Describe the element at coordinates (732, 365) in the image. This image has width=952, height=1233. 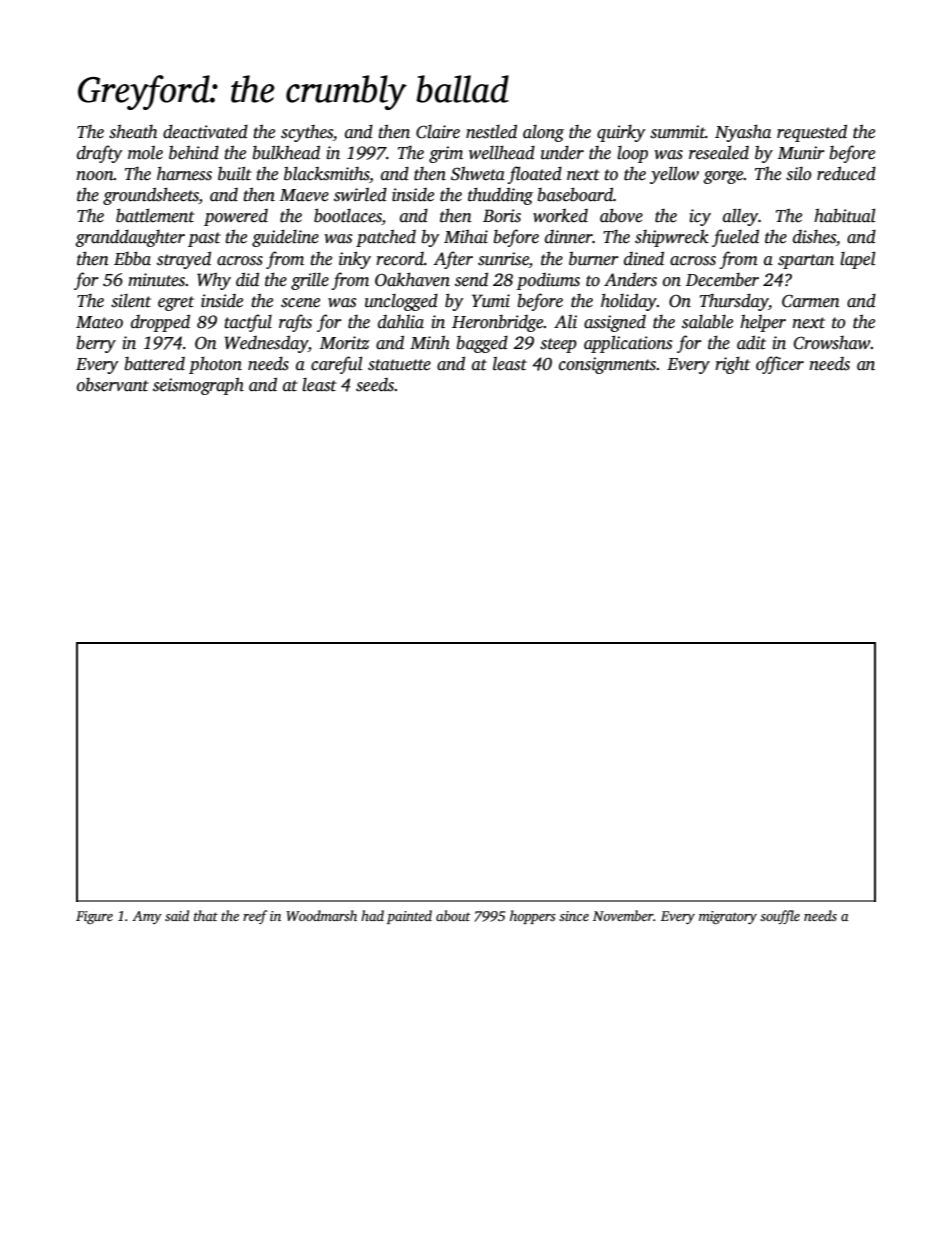
I see `right` at that location.
